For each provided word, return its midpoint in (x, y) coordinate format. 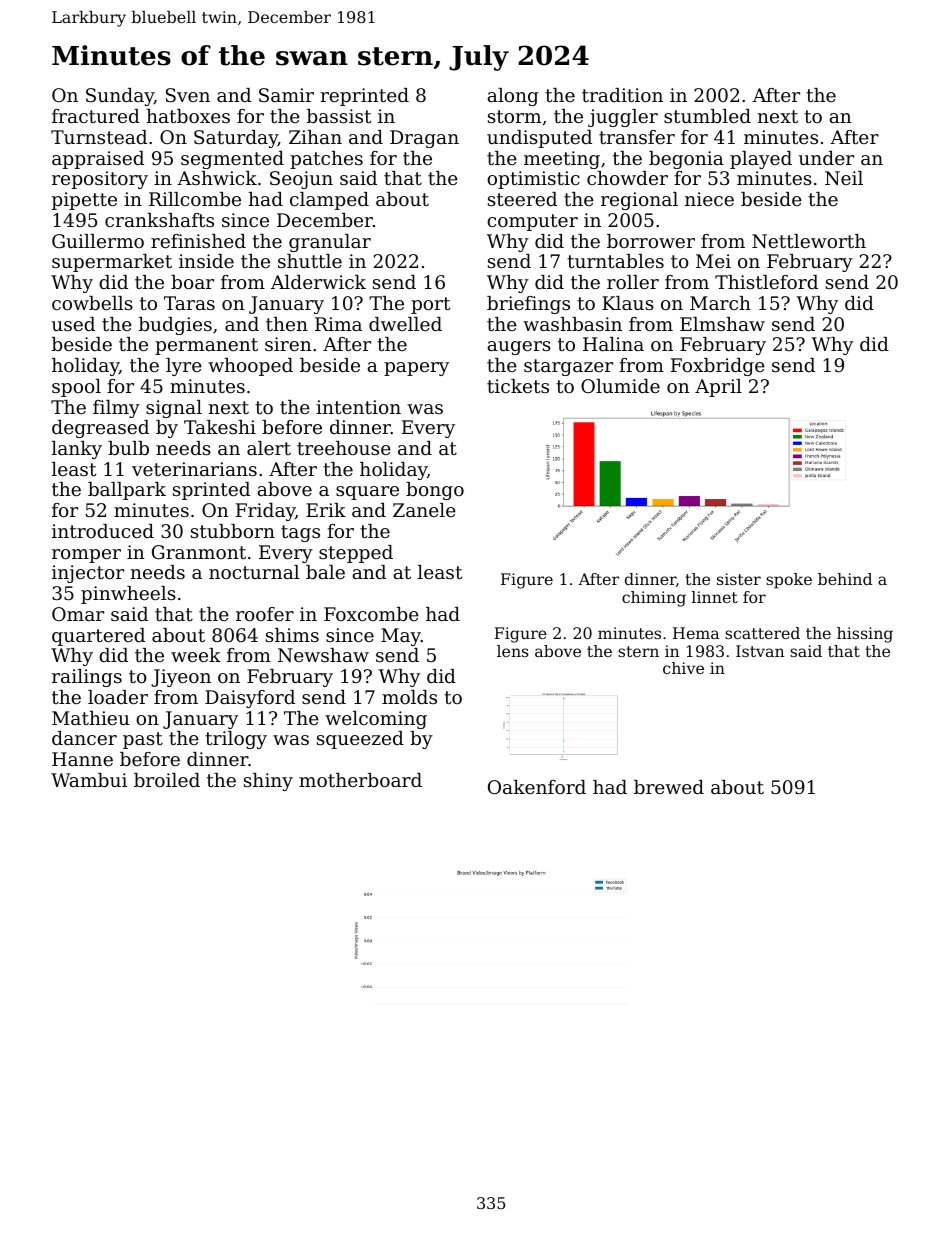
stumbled (707, 116)
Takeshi (220, 427)
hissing (865, 635)
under (826, 158)
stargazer (568, 367)
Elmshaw (722, 324)
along (513, 97)
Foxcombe (371, 614)
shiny (268, 782)
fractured (96, 116)
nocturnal (254, 572)
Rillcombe (195, 199)
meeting (562, 160)
